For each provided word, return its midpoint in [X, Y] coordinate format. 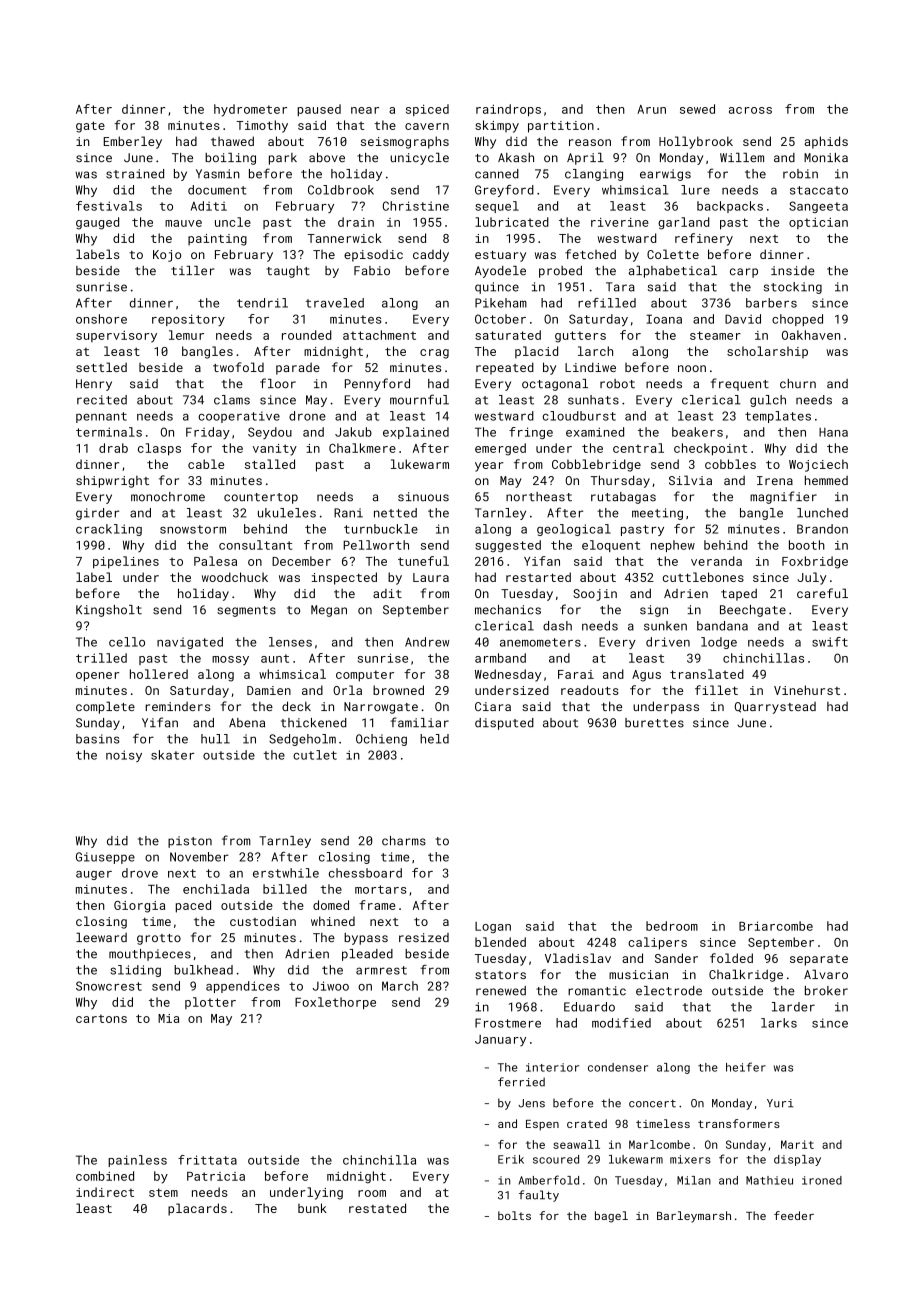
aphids [826, 142]
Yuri [780, 1103]
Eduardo [589, 1007]
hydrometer [250, 110]
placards [197, 1209]
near [365, 110]
